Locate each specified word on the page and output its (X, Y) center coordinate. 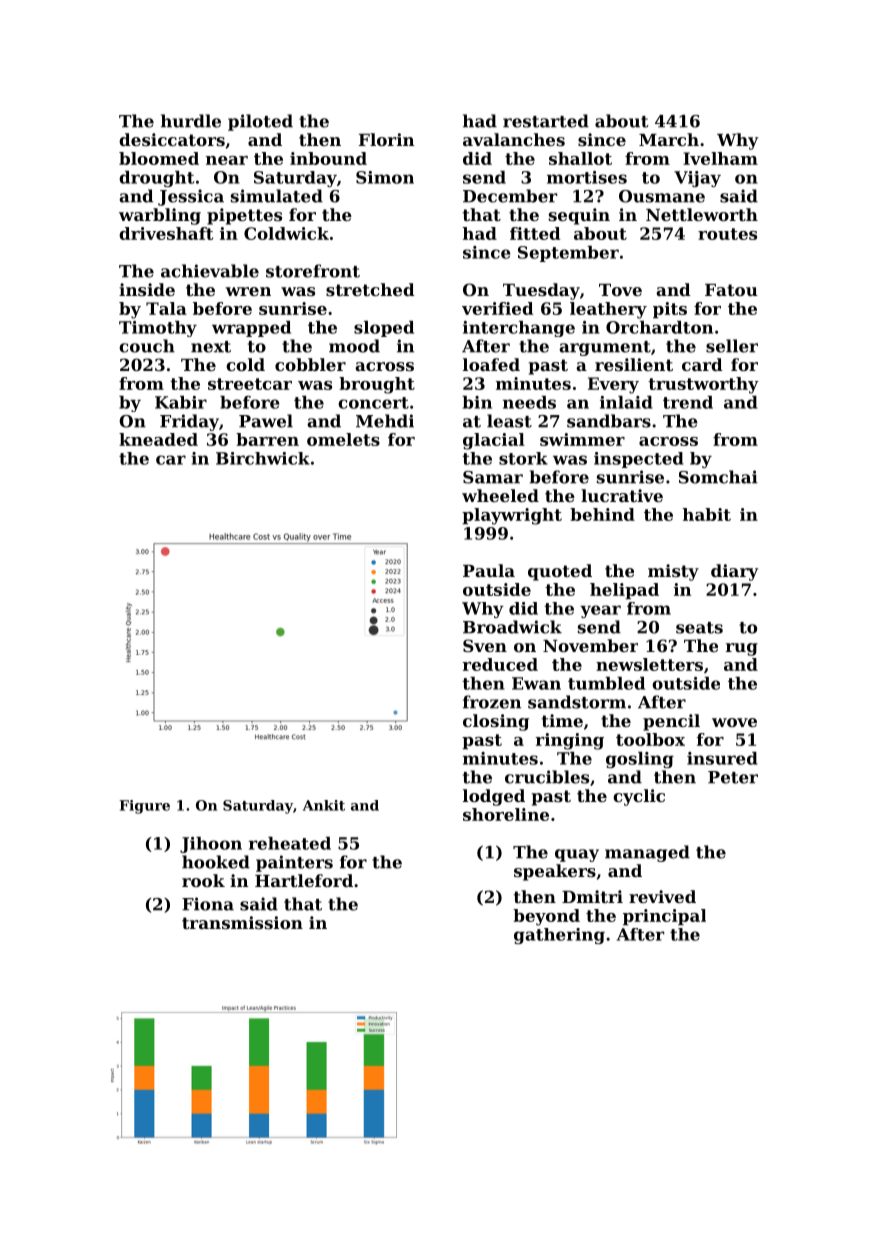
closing (496, 722)
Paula (489, 570)
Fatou (731, 290)
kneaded (158, 439)
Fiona (208, 904)
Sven (485, 645)
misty (673, 572)
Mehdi (385, 421)
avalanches (514, 139)
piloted (260, 122)
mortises (587, 177)
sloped (384, 329)
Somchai (718, 477)
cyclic (639, 797)
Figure (144, 807)
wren (248, 291)
